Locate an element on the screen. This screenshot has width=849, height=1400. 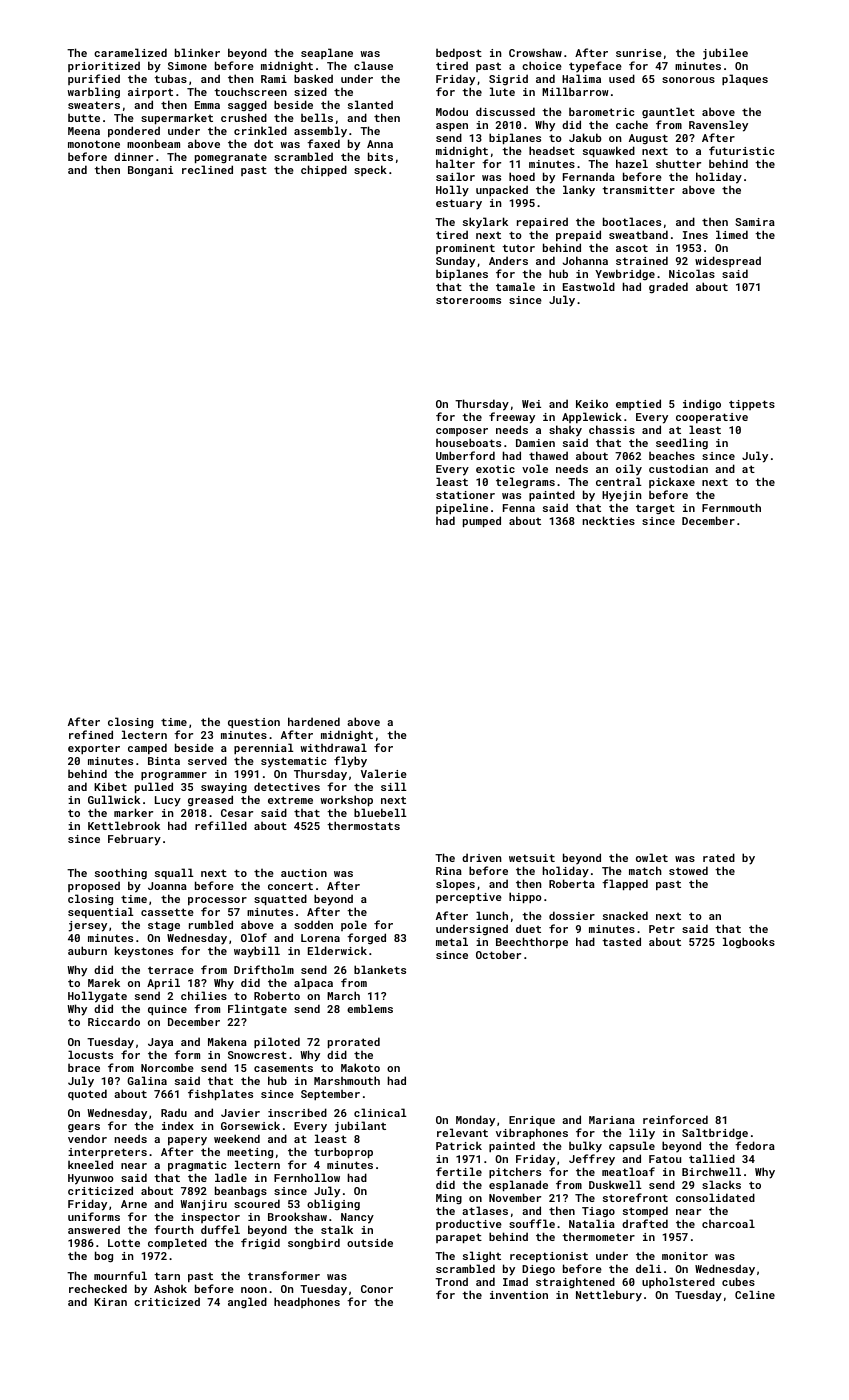
Eastwold is located at coordinates (589, 286).
